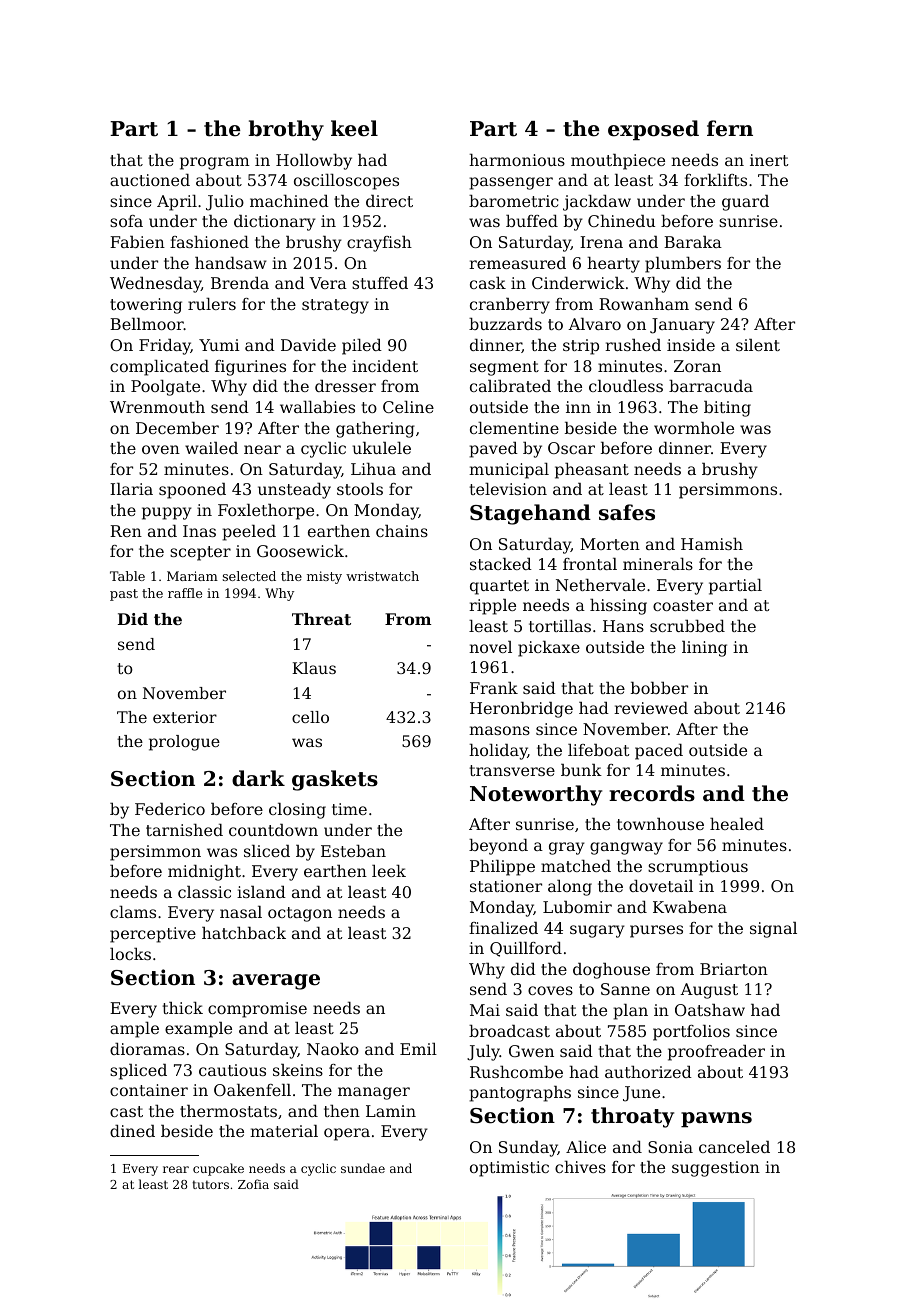 The width and height of the page is (908, 1316). What do you see at coordinates (501, 564) in the page?
I see `stacked` at bounding box center [501, 564].
